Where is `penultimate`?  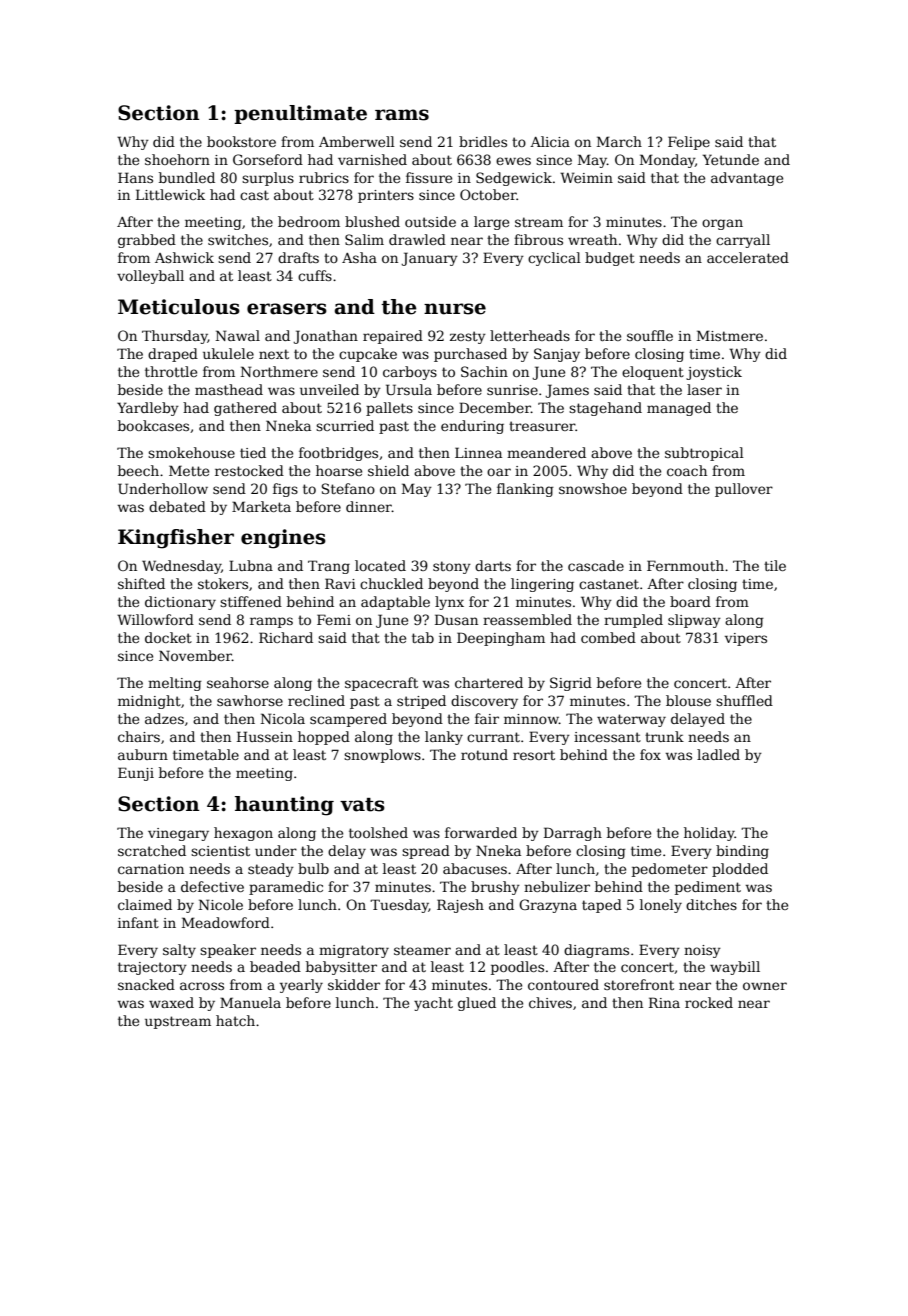 penultimate is located at coordinates (300, 114).
